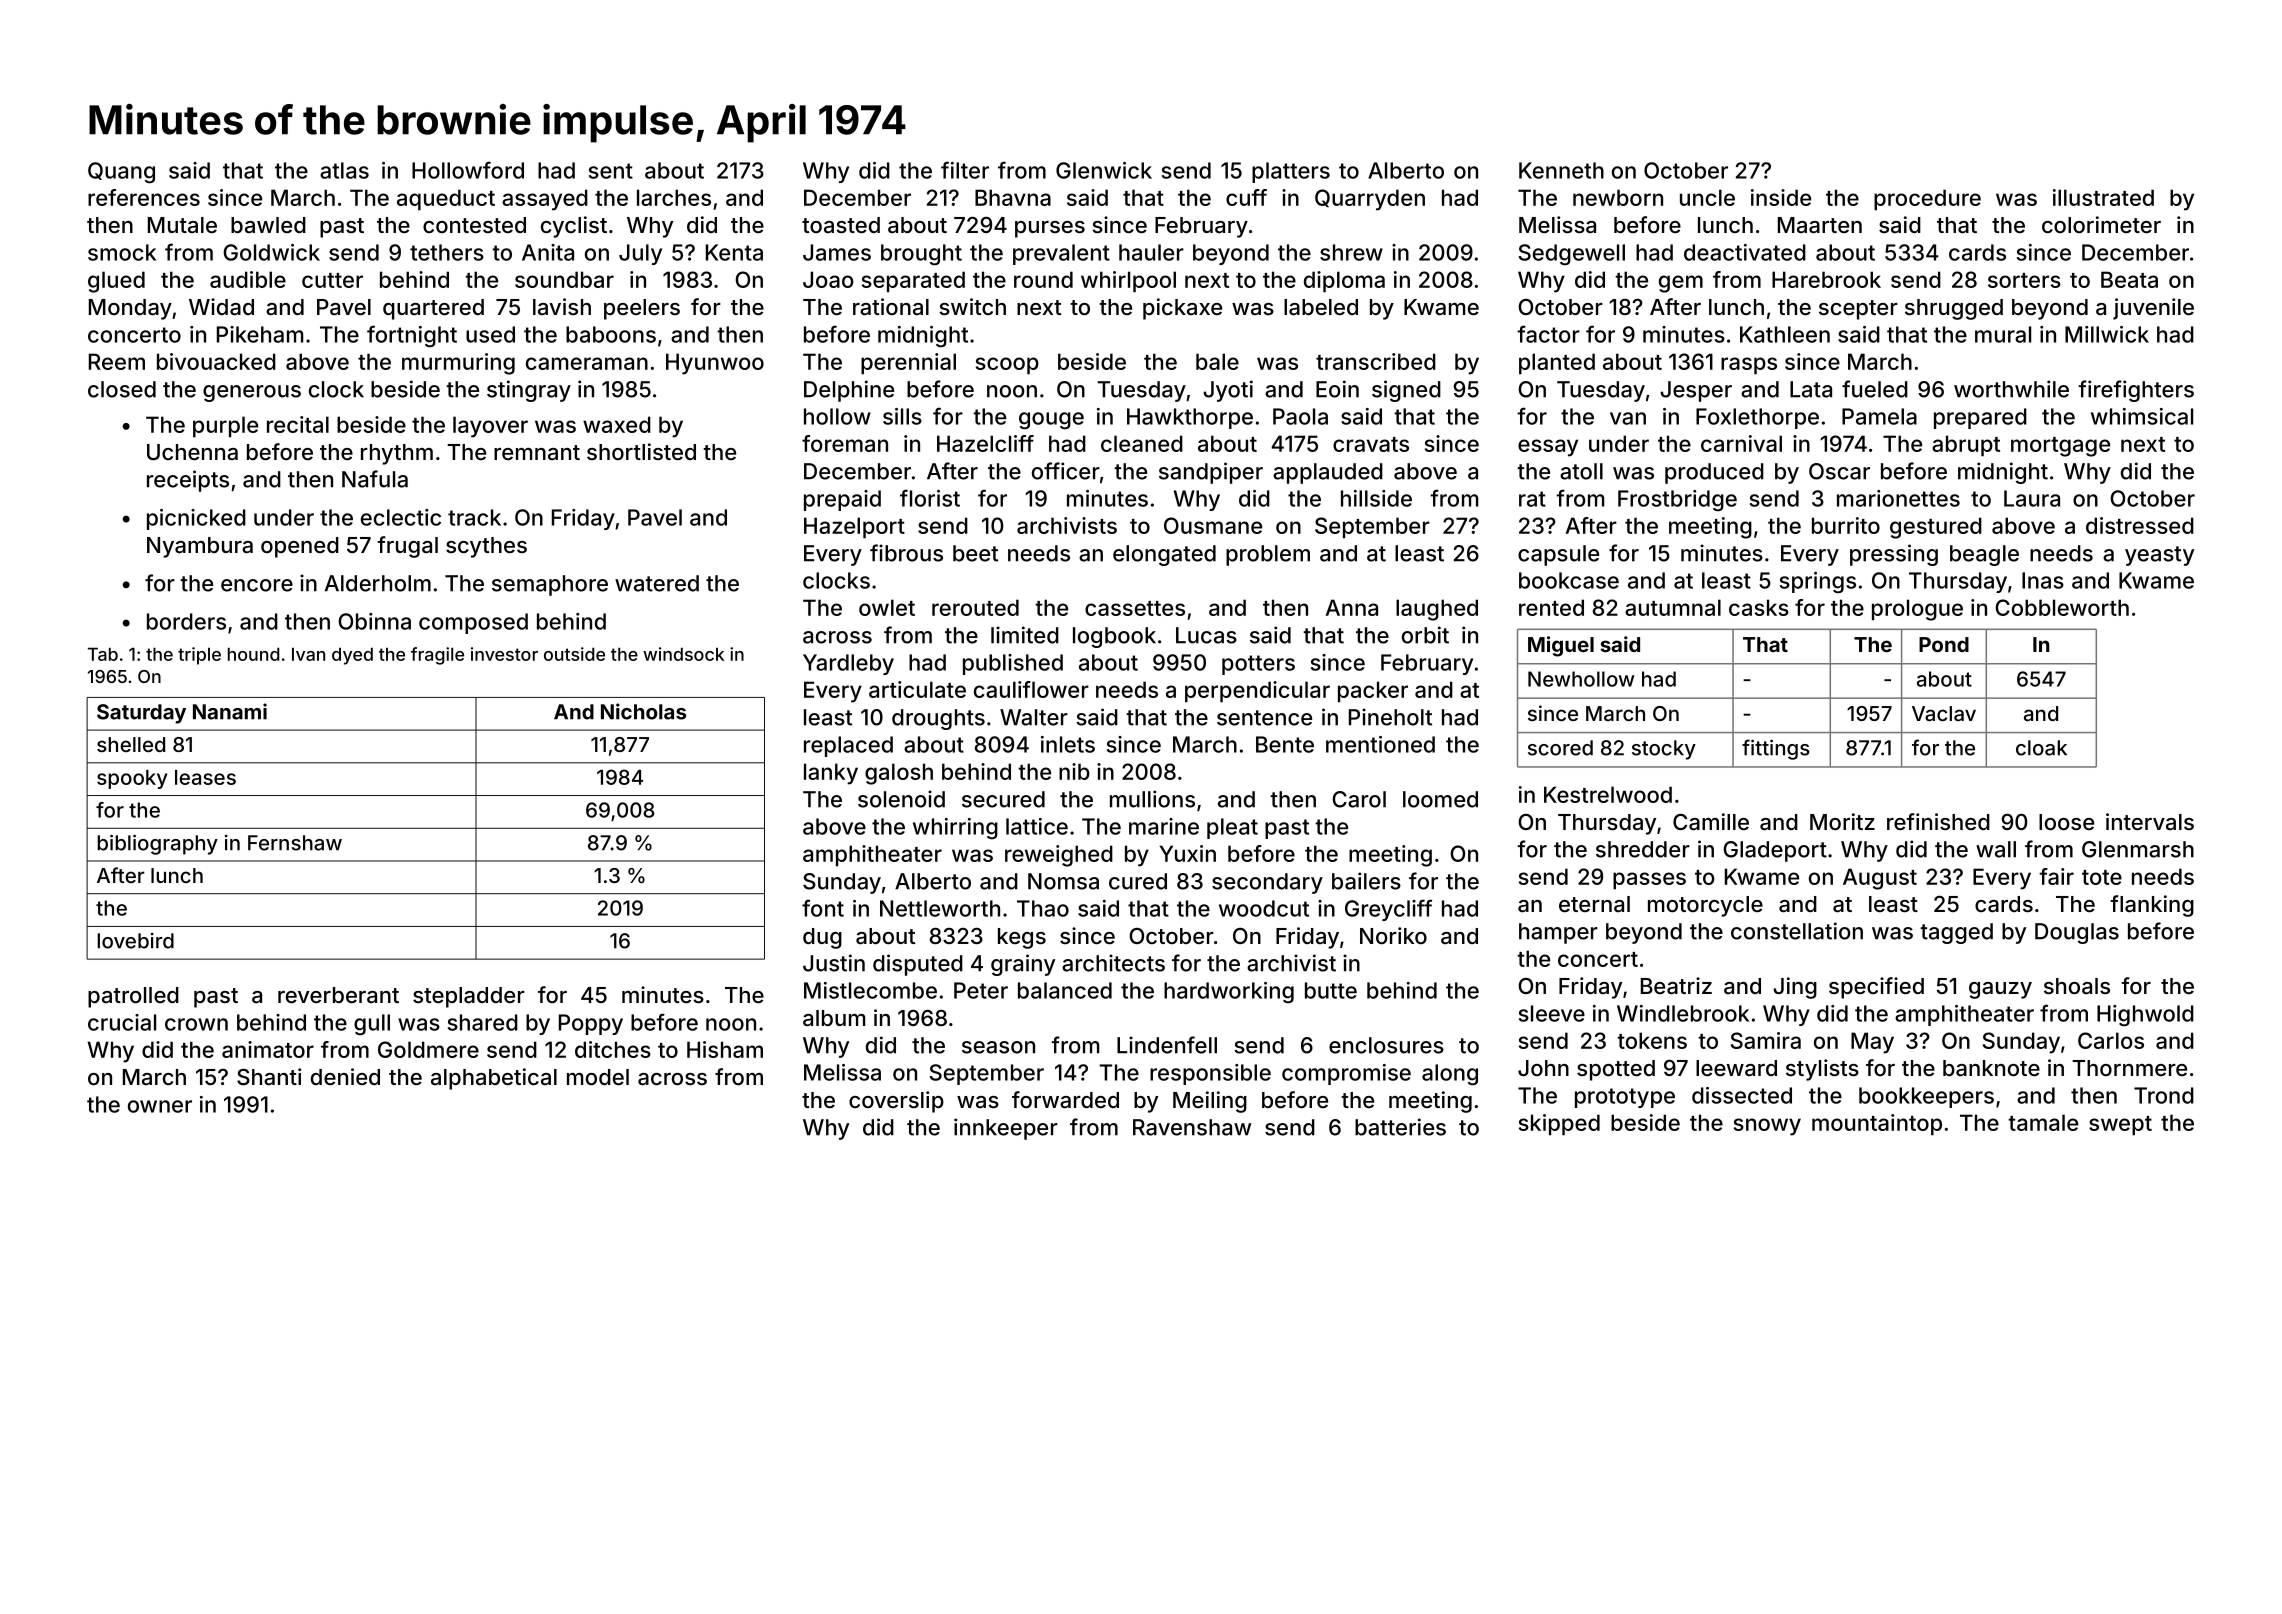  I want to click on balanced, so click(1065, 990).
